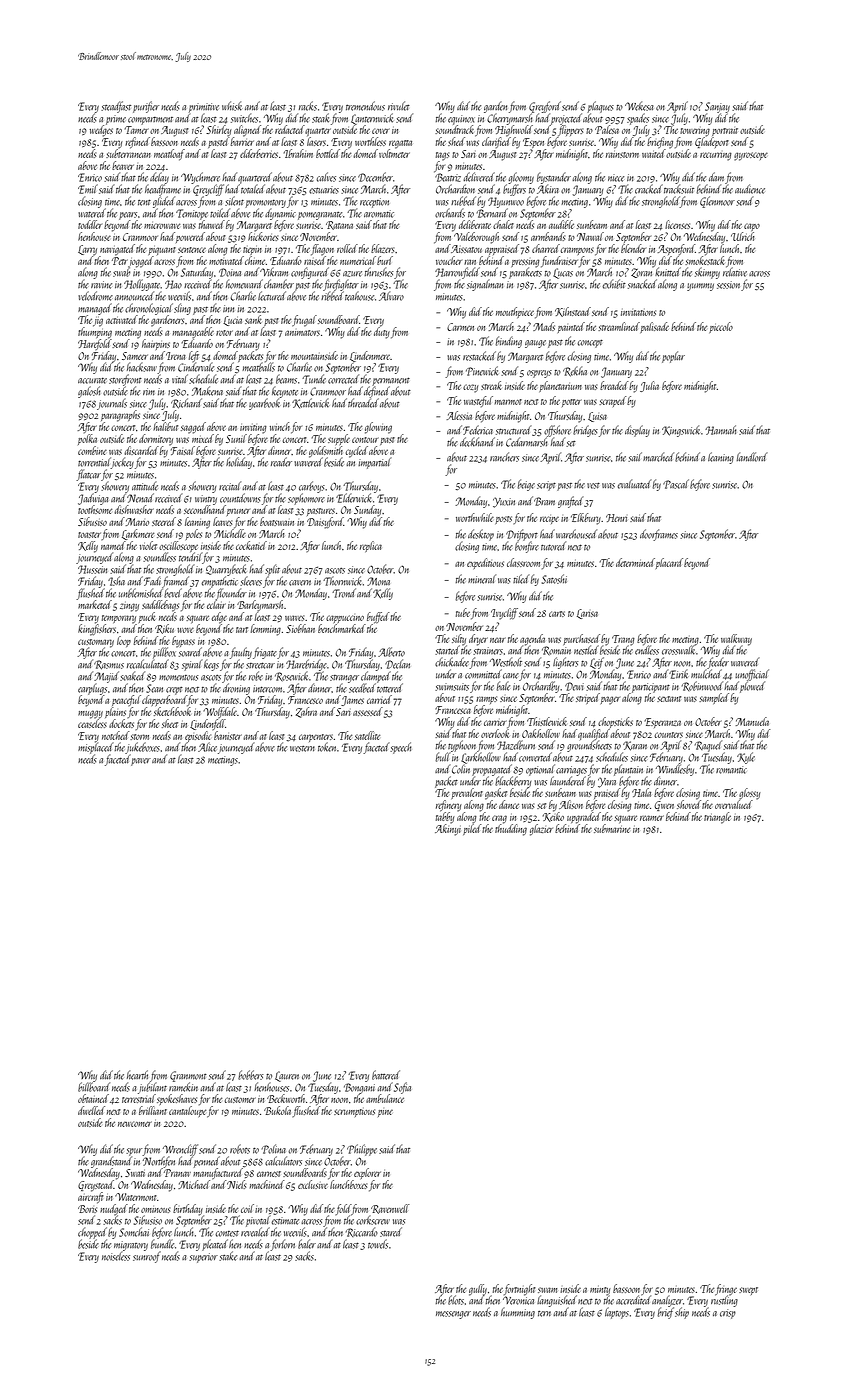  I want to click on Colin, so click(461, 769).
